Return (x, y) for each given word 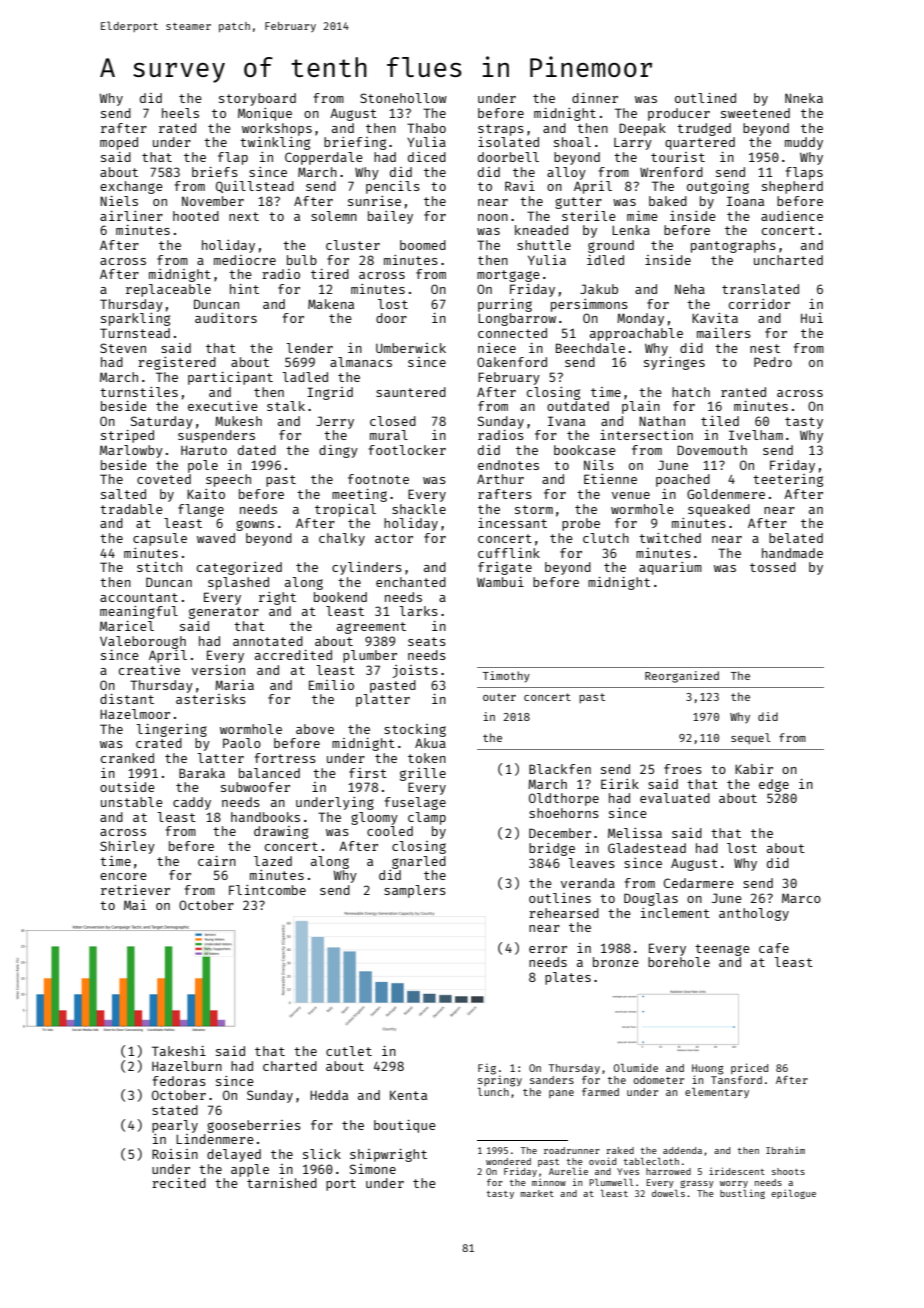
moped (119, 143)
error (548, 949)
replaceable (168, 290)
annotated (268, 641)
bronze (616, 962)
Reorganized (682, 677)
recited (179, 1183)
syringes (674, 363)
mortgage (508, 276)
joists (415, 671)
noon (493, 217)
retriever (135, 890)
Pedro (773, 362)
